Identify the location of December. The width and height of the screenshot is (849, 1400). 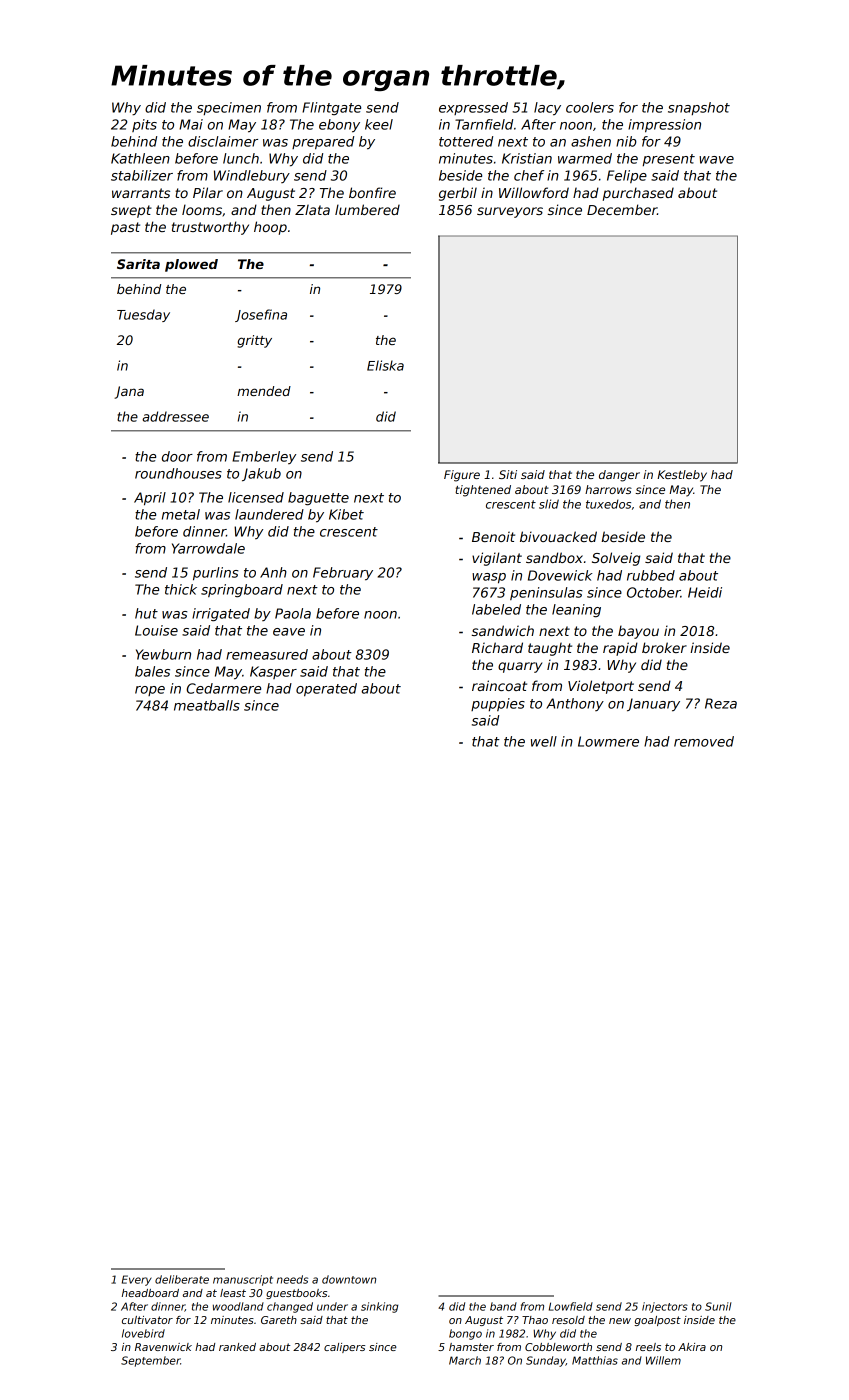
(622, 209).
